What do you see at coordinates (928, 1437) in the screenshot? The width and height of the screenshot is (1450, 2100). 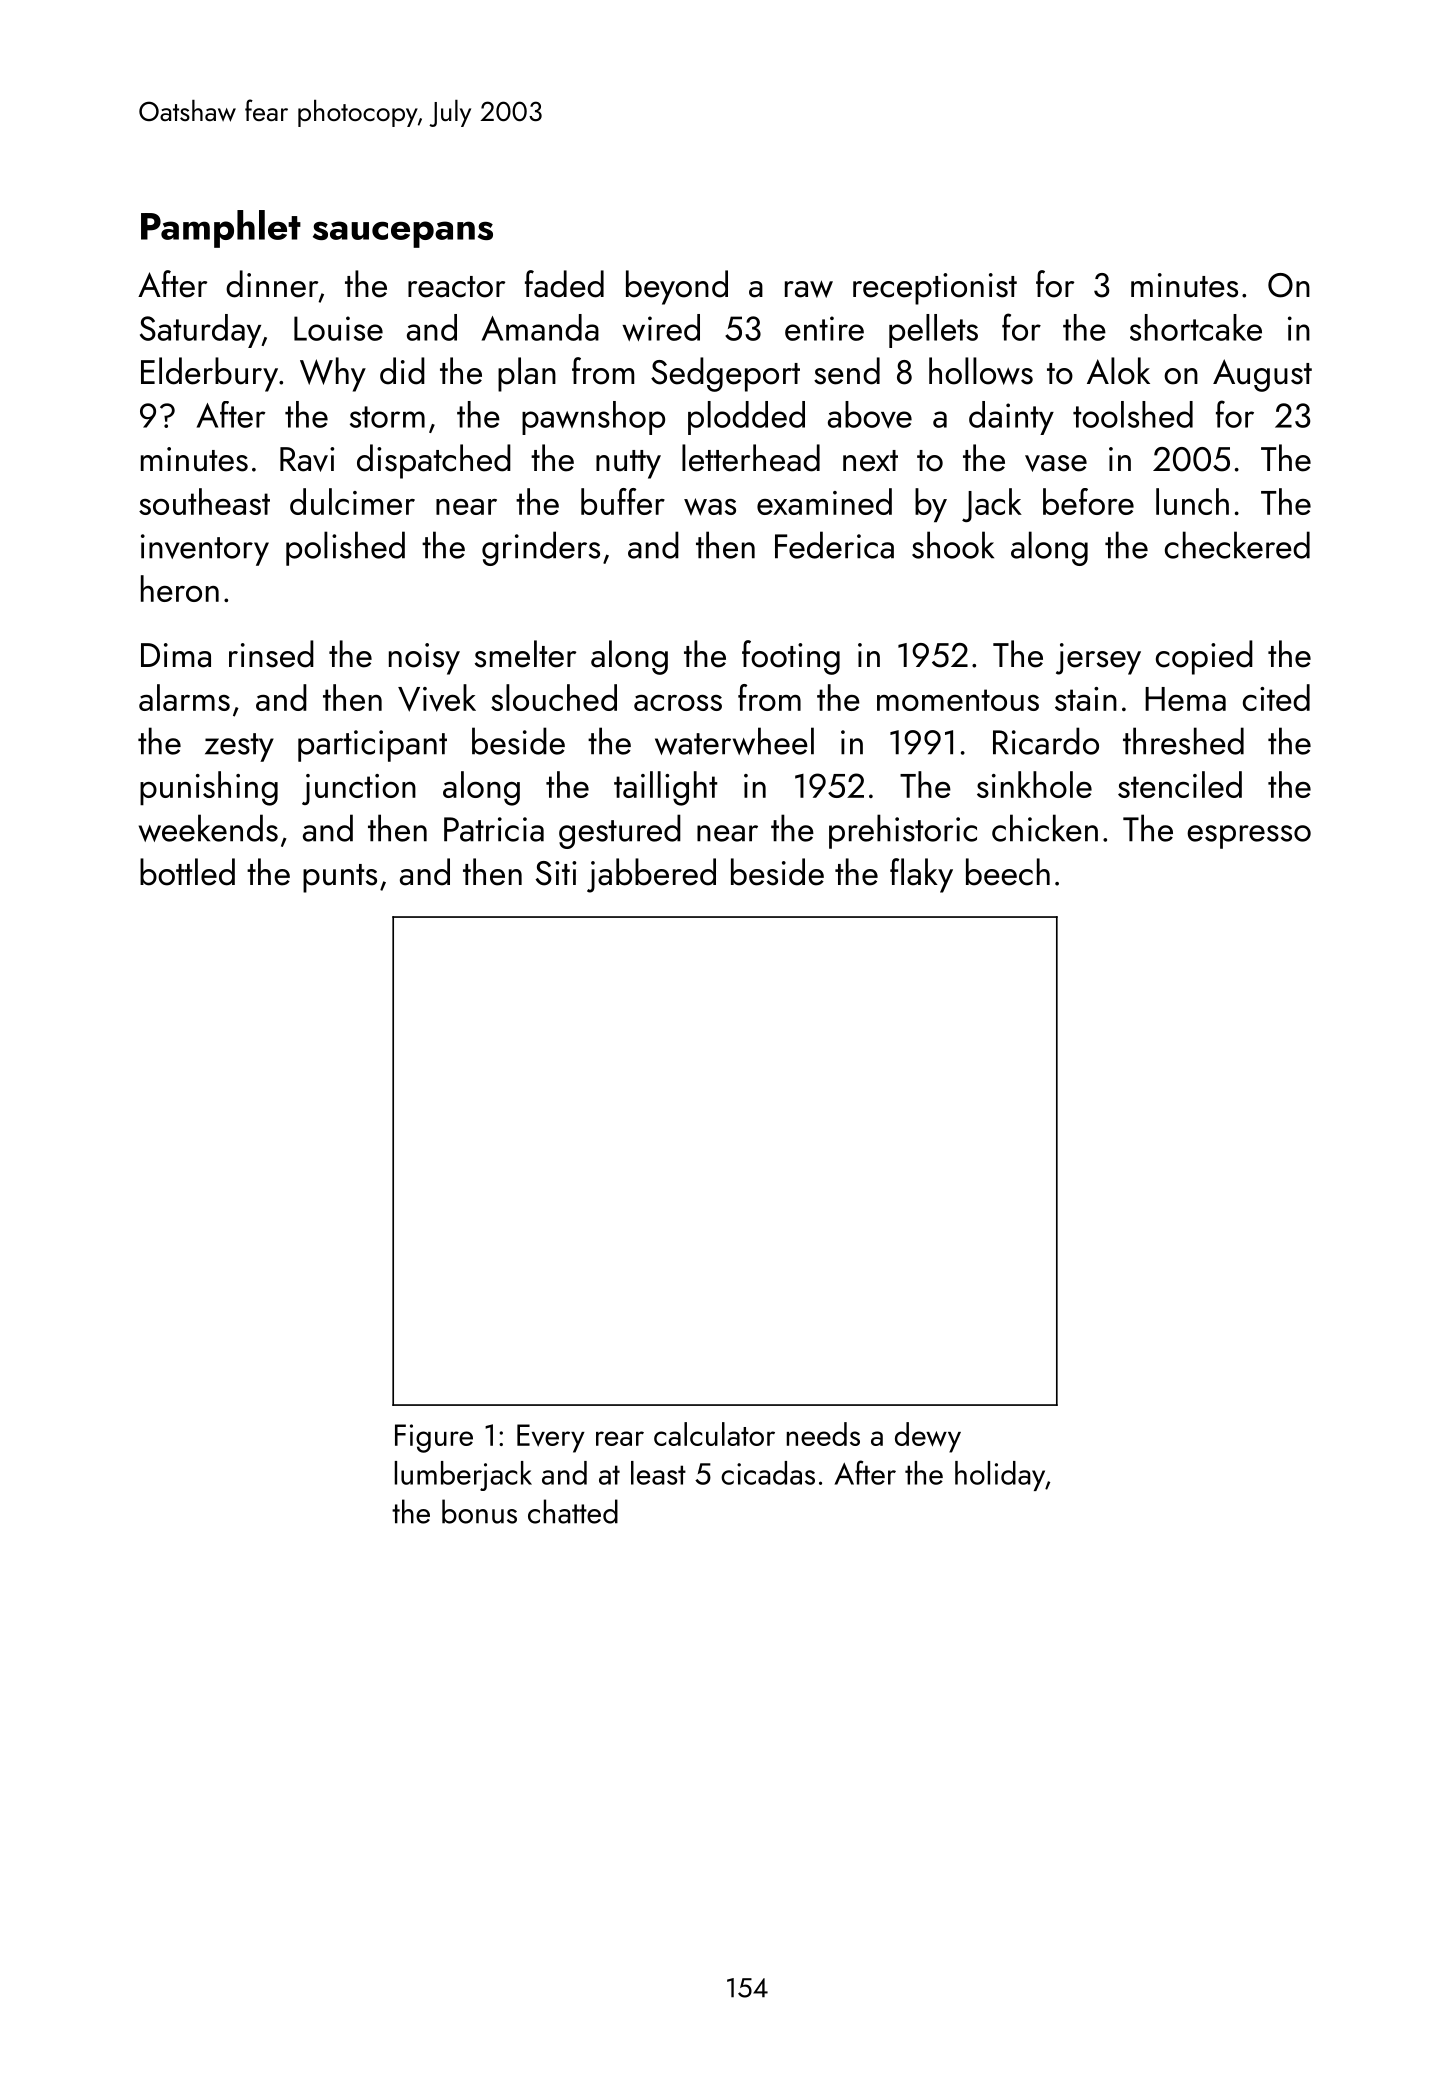 I see `dewy` at bounding box center [928, 1437].
